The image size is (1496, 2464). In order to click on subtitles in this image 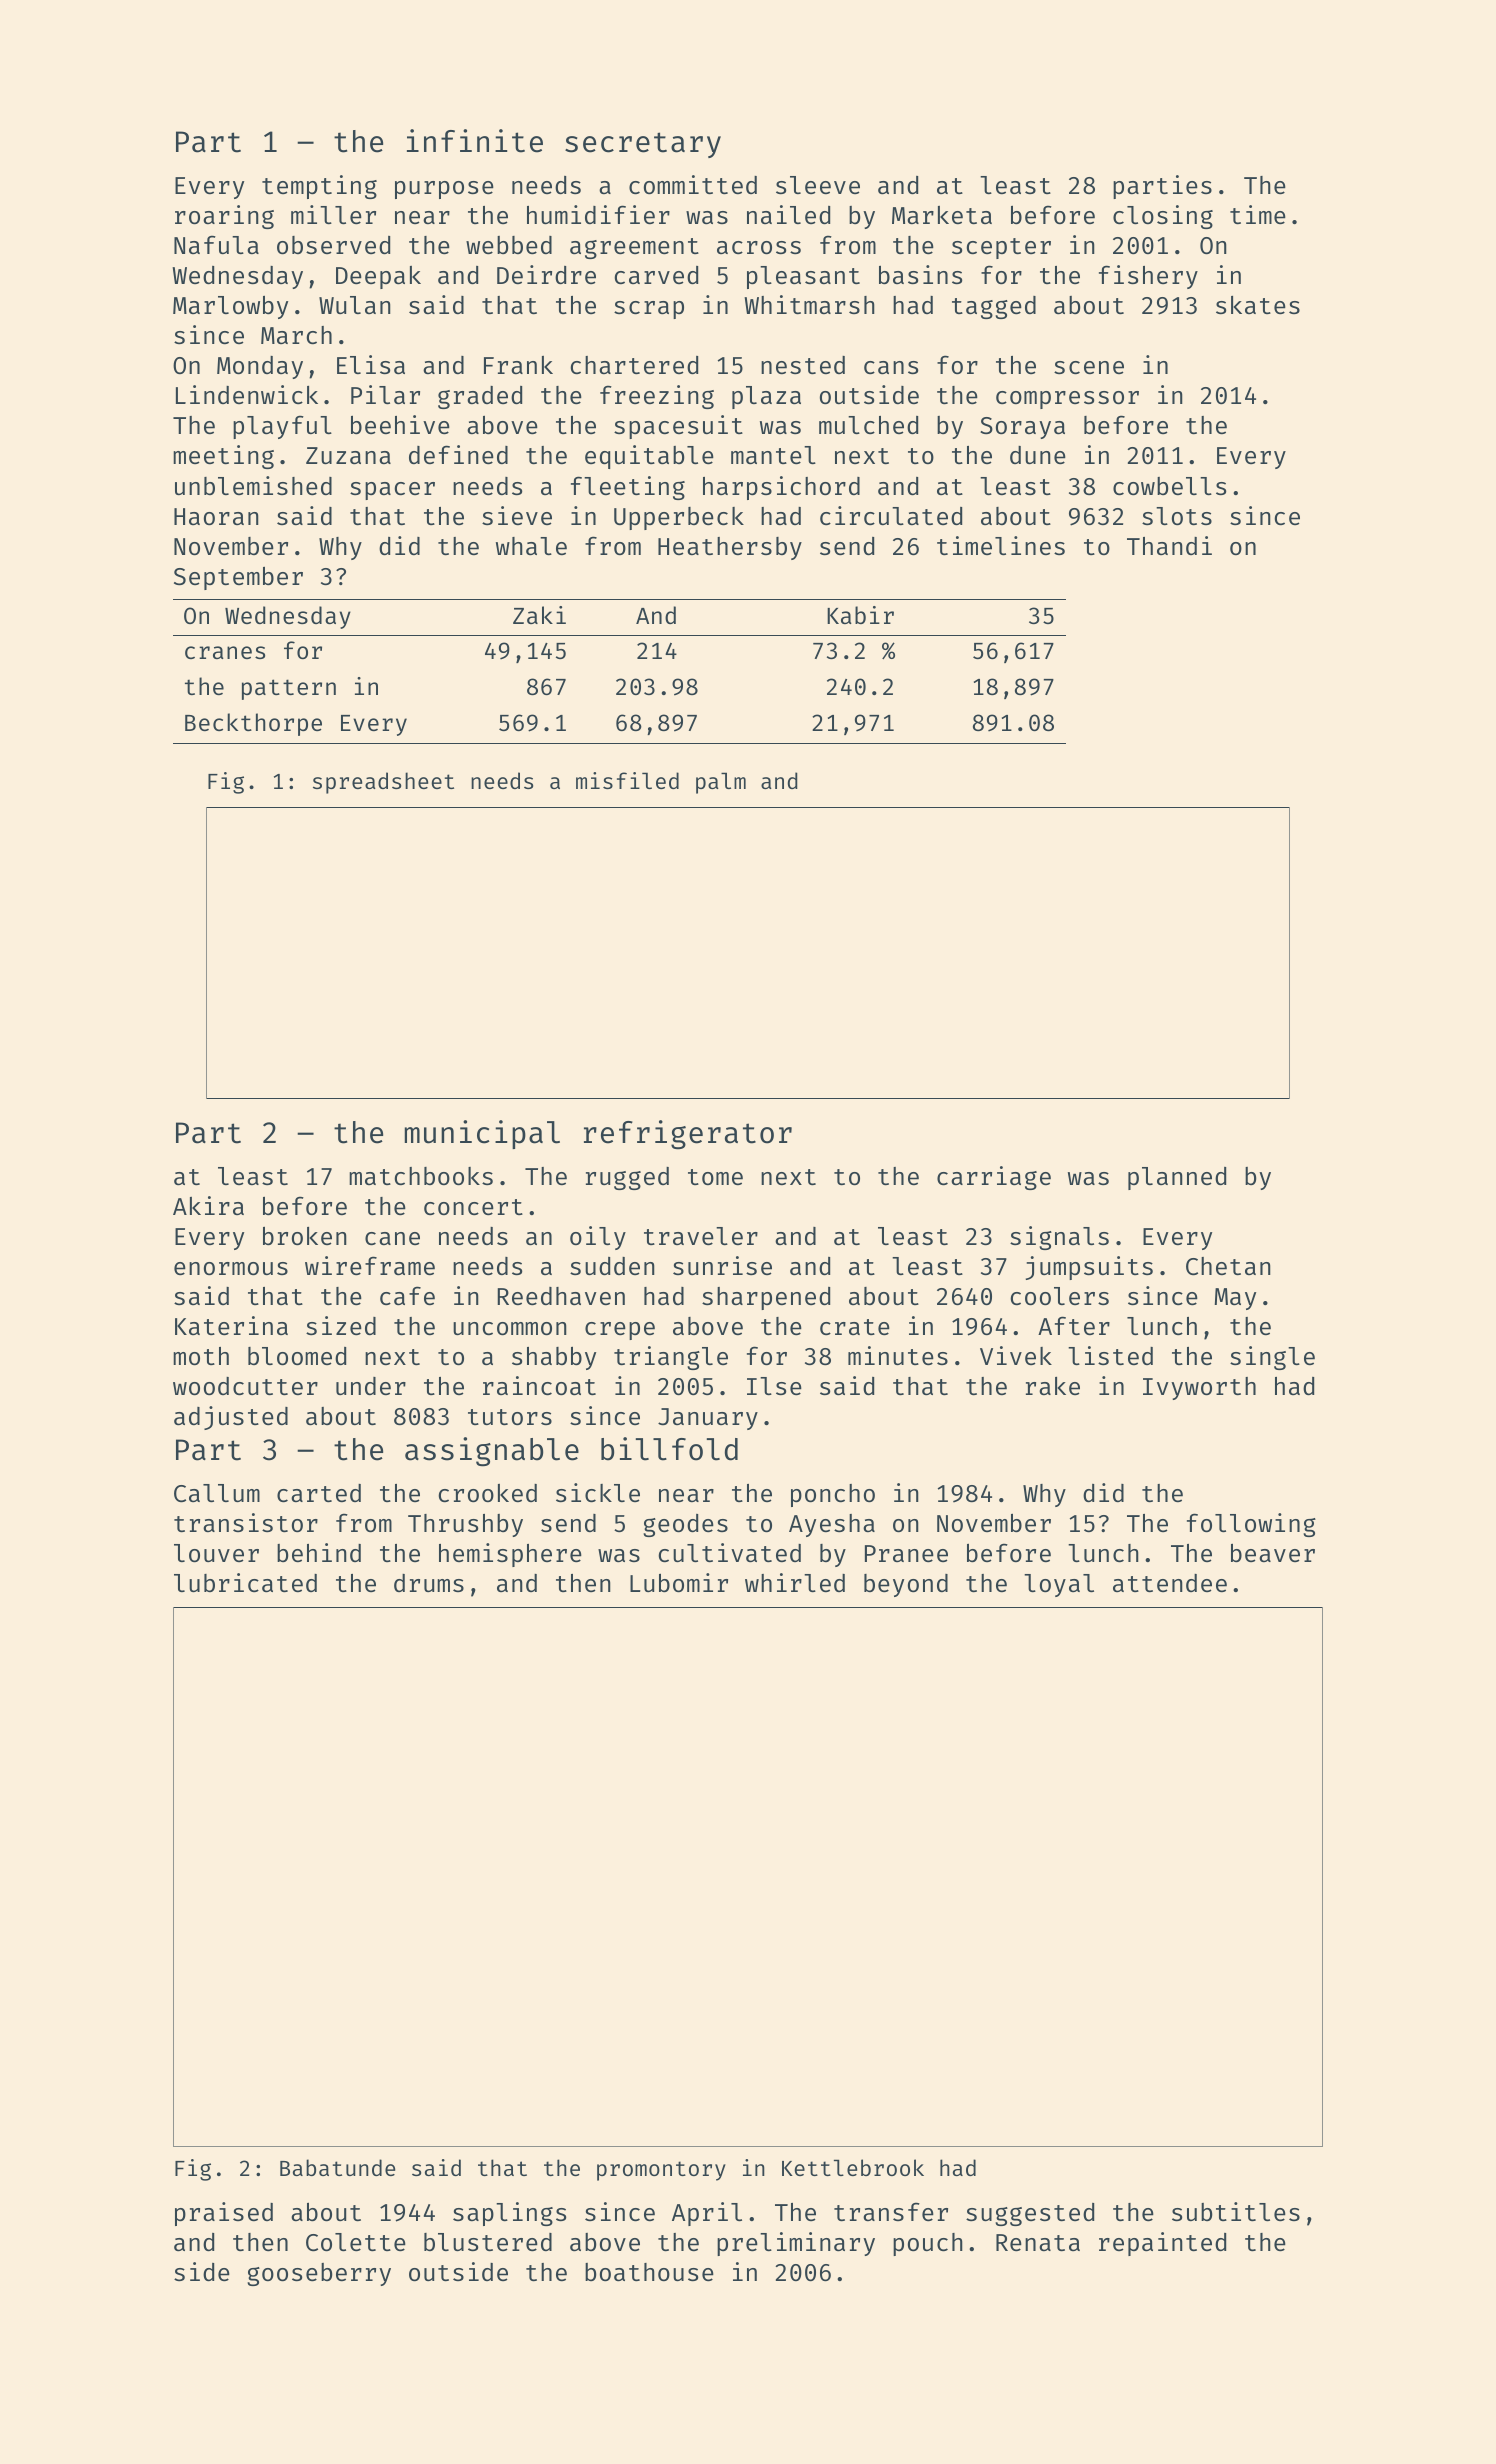, I will do `click(1236, 2211)`.
